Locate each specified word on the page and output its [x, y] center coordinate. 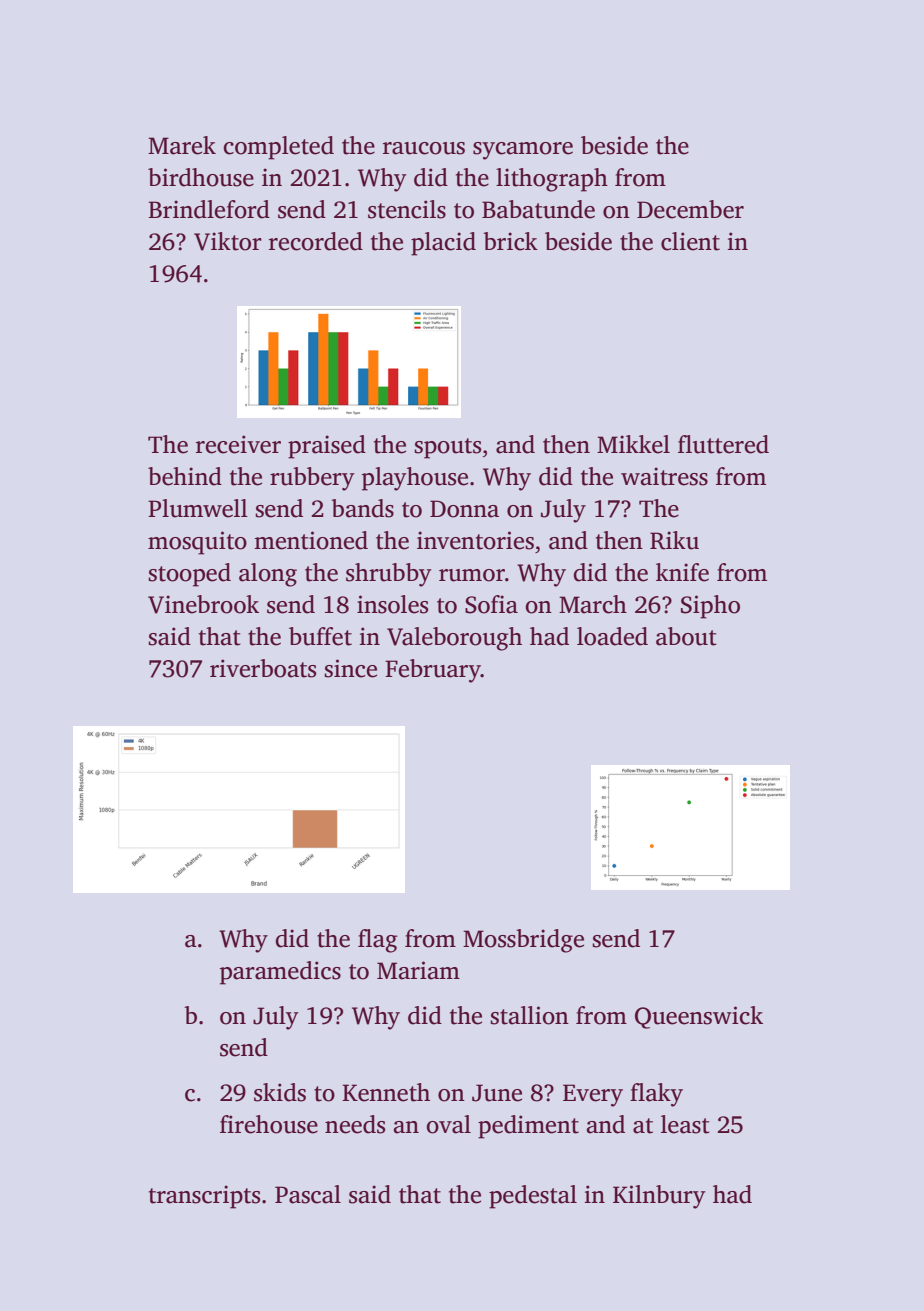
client [690, 241]
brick [510, 241]
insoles [392, 604]
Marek [182, 145]
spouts [447, 448]
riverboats [263, 668]
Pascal [308, 1194]
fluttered [723, 444]
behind [185, 476]
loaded [612, 636]
